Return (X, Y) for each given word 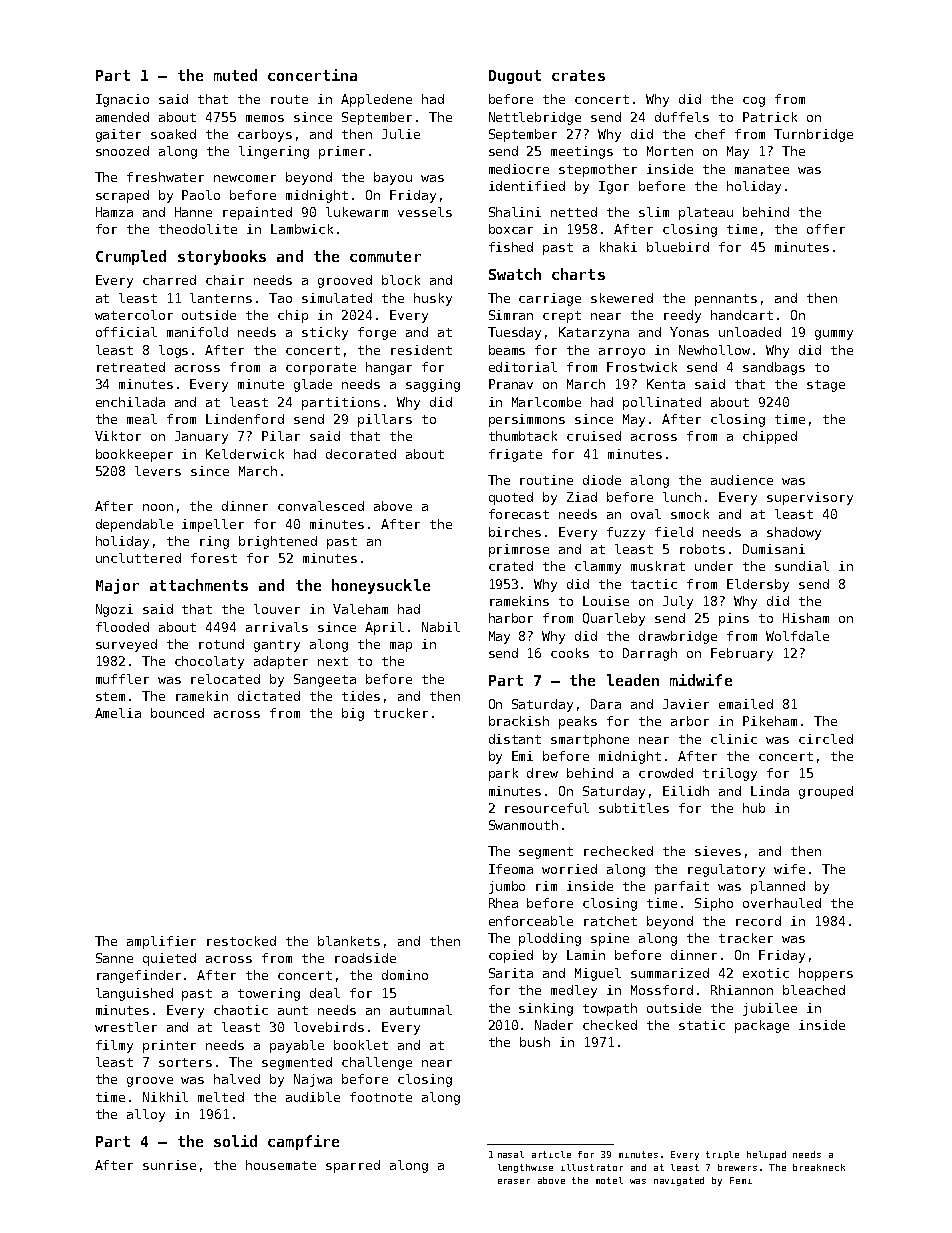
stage (826, 386)
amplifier (161, 942)
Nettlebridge (535, 118)
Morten (670, 151)
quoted (511, 498)
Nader (554, 1025)
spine (610, 939)
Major (117, 586)
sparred (353, 1166)
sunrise (169, 1165)
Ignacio (122, 100)
